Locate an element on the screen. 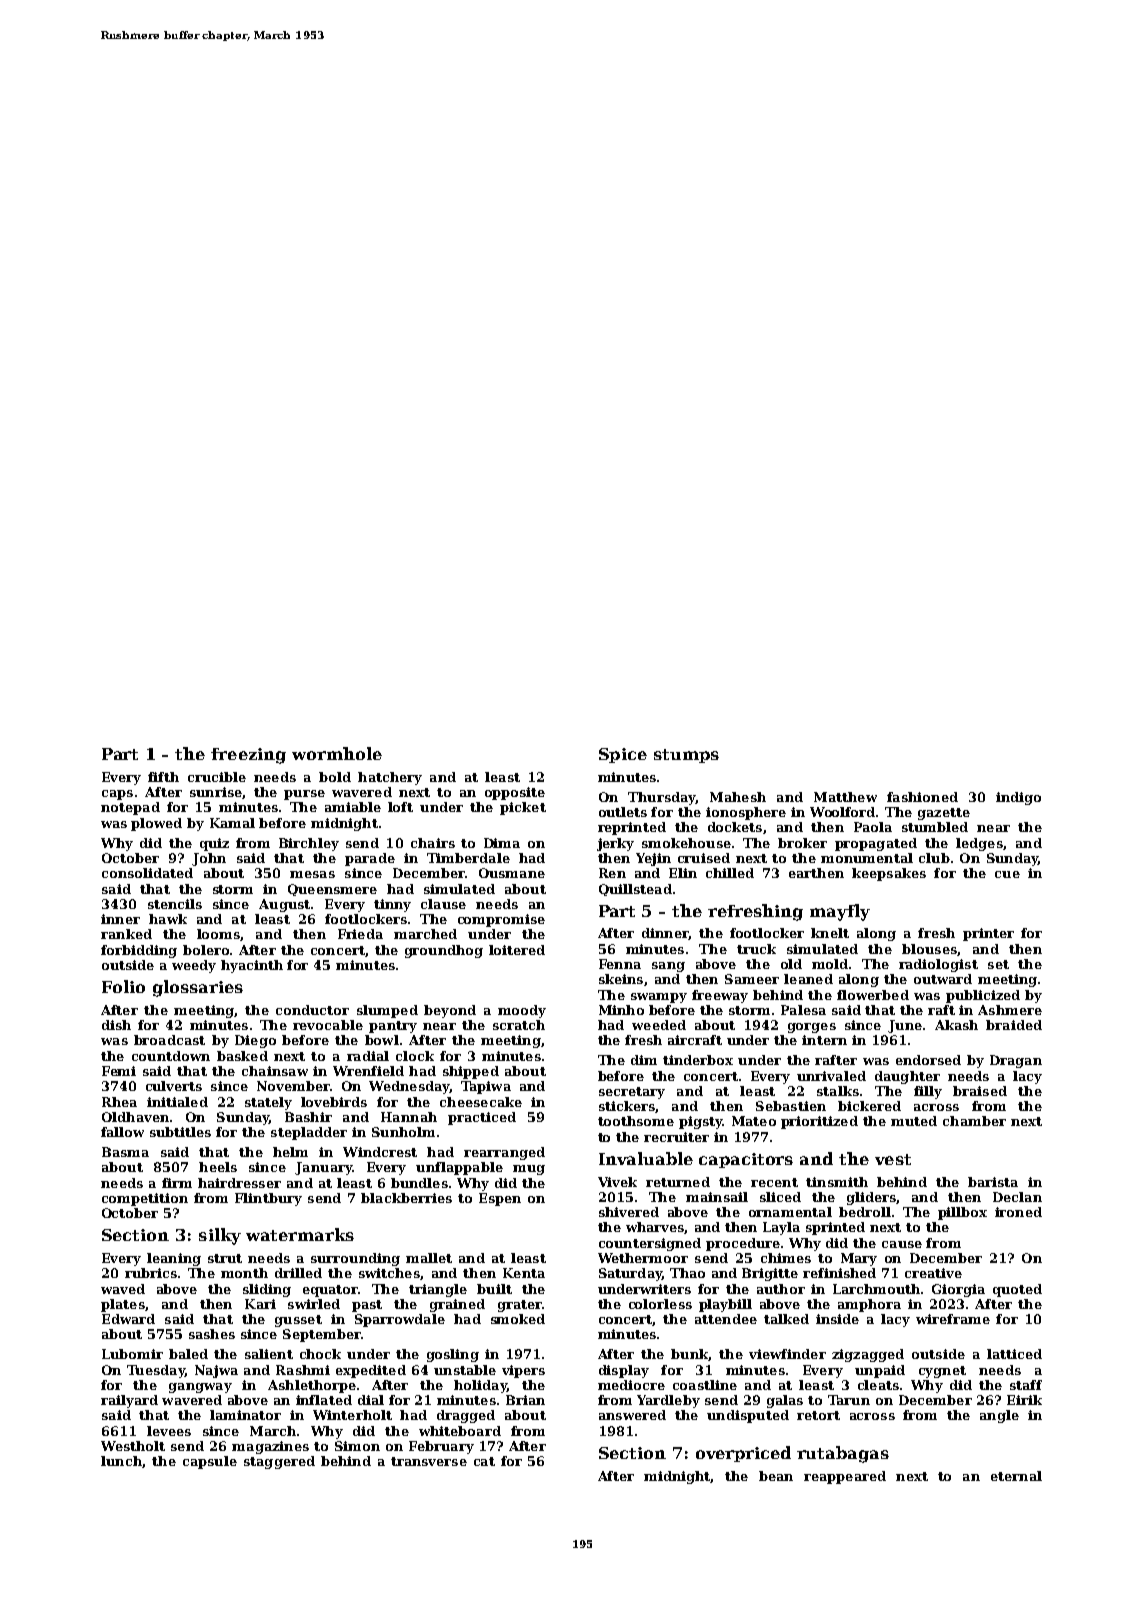  procedure is located at coordinates (743, 1244).
